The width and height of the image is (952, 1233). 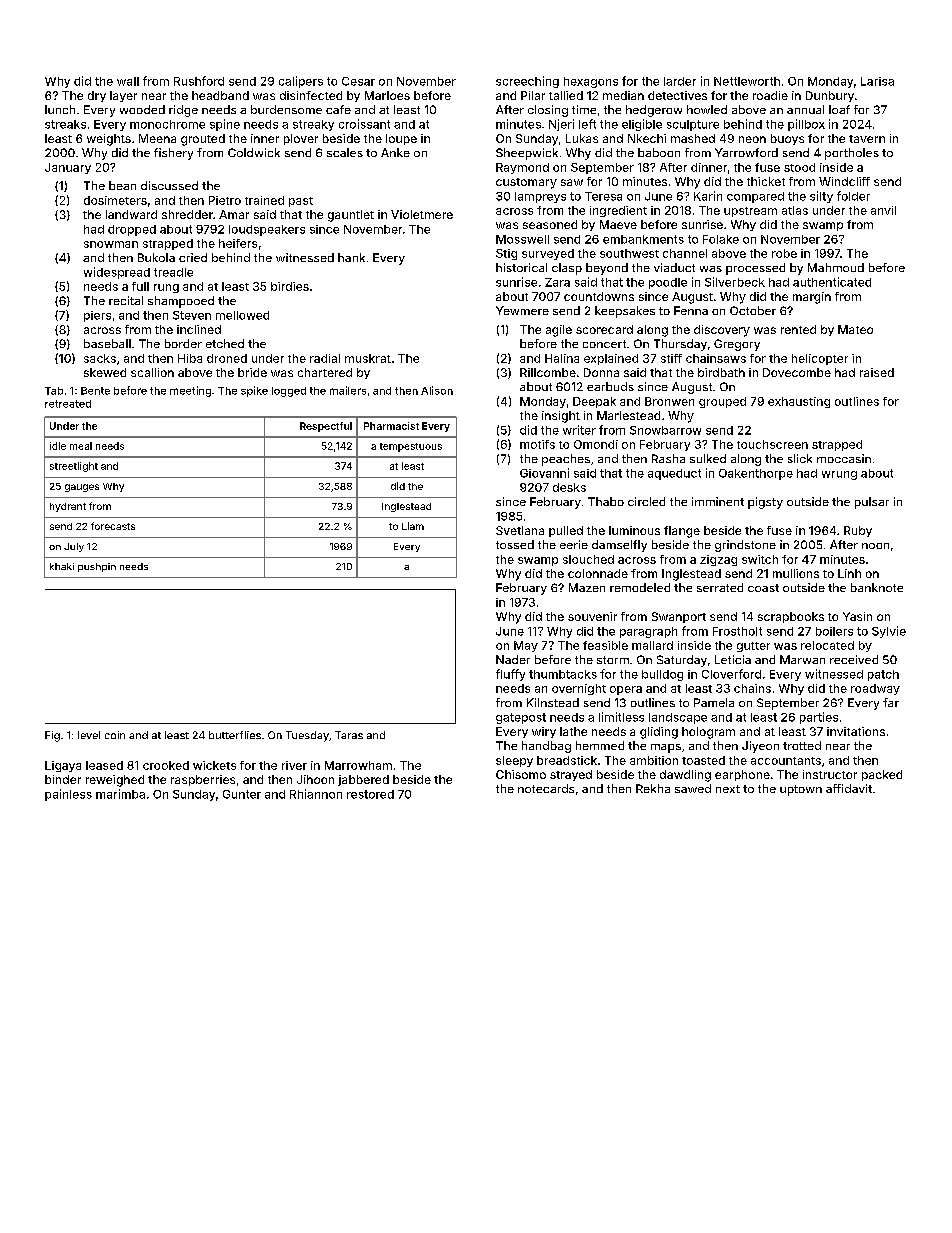 What do you see at coordinates (591, 82) in the image?
I see `hexagons` at bounding box center [591, 82].
